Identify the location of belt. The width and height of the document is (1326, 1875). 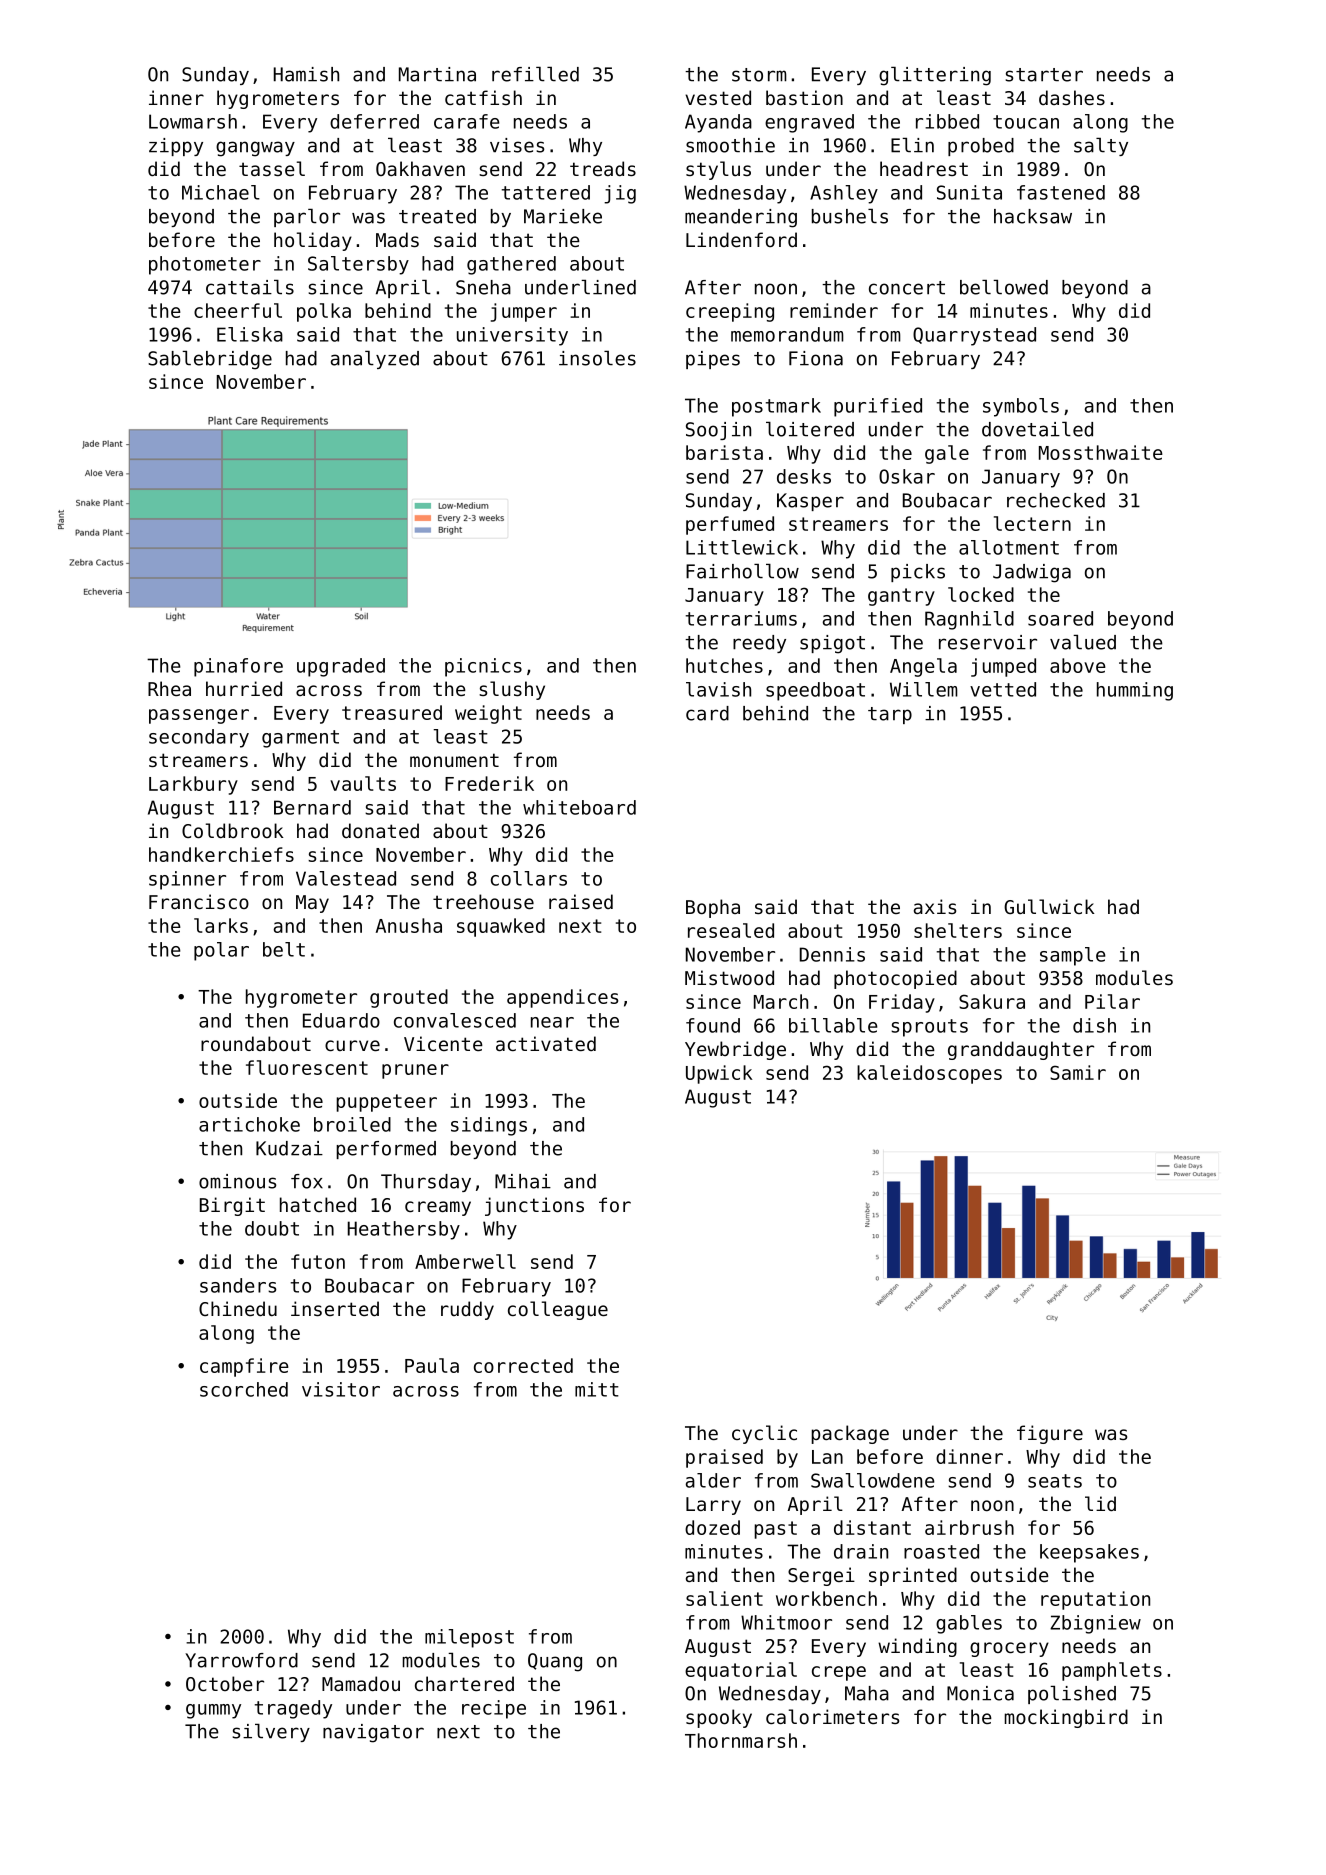
(284, 949).
